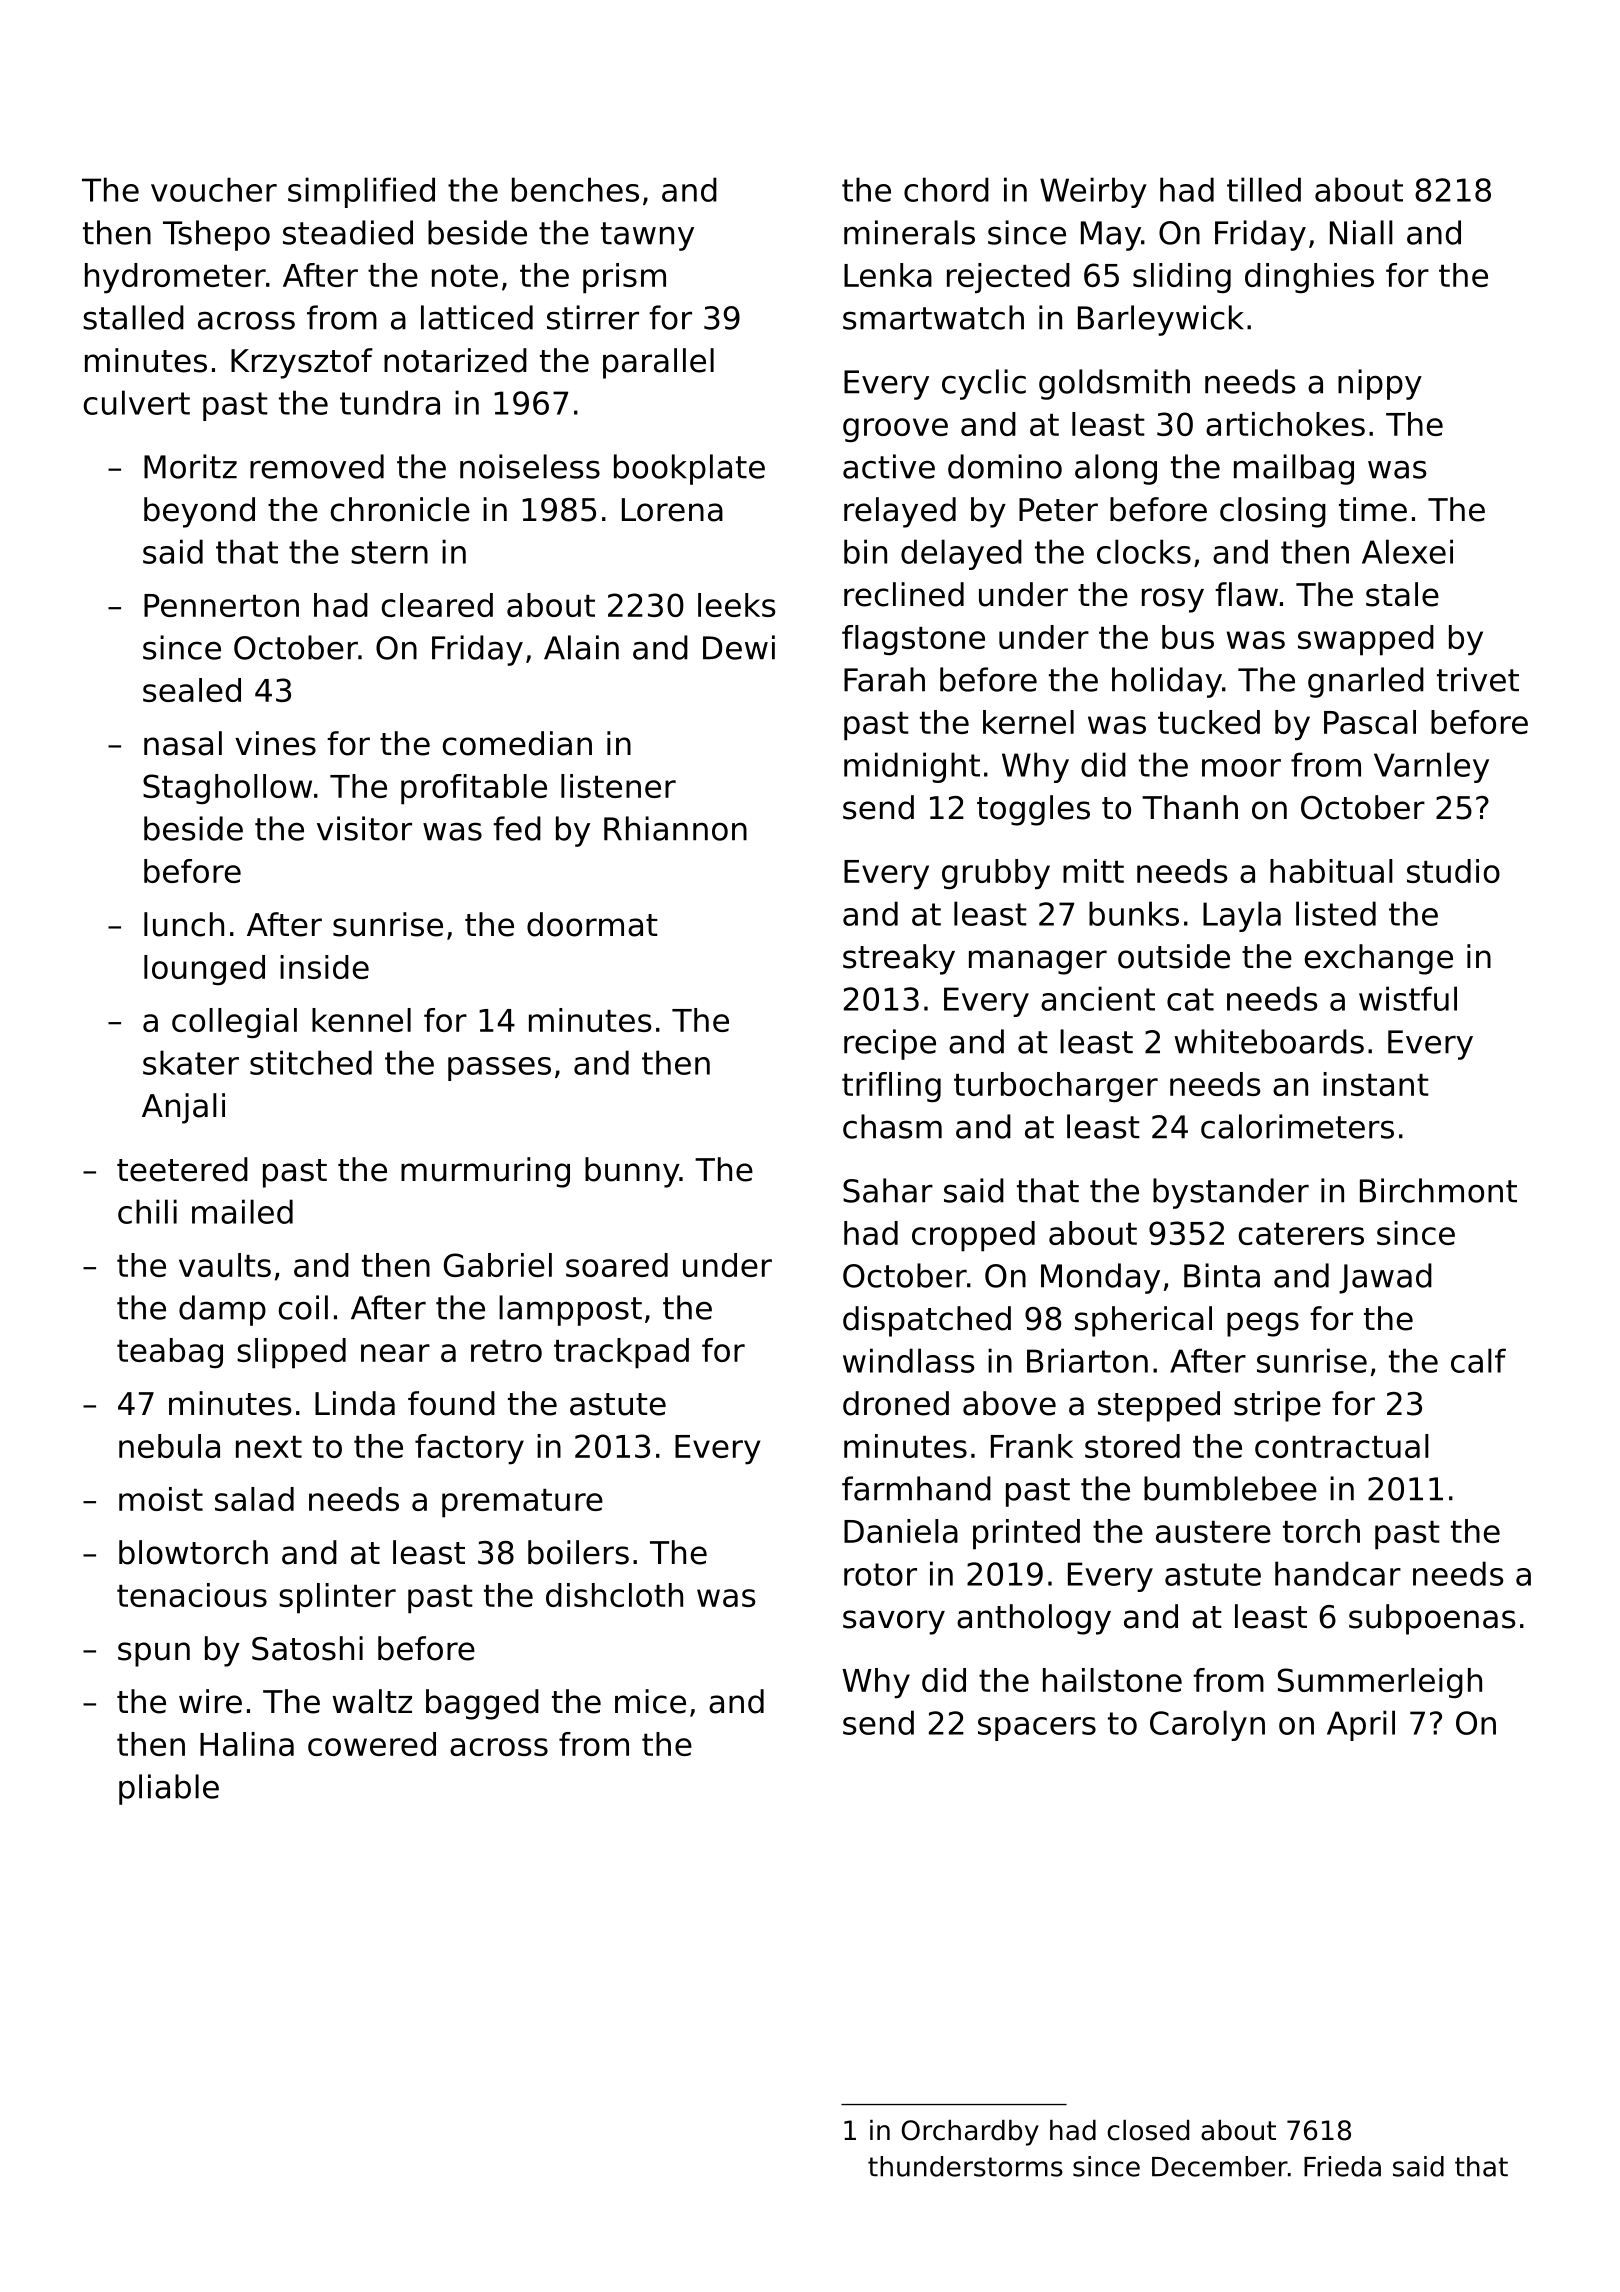  I want to click on pliable, so click(169, 1789).
